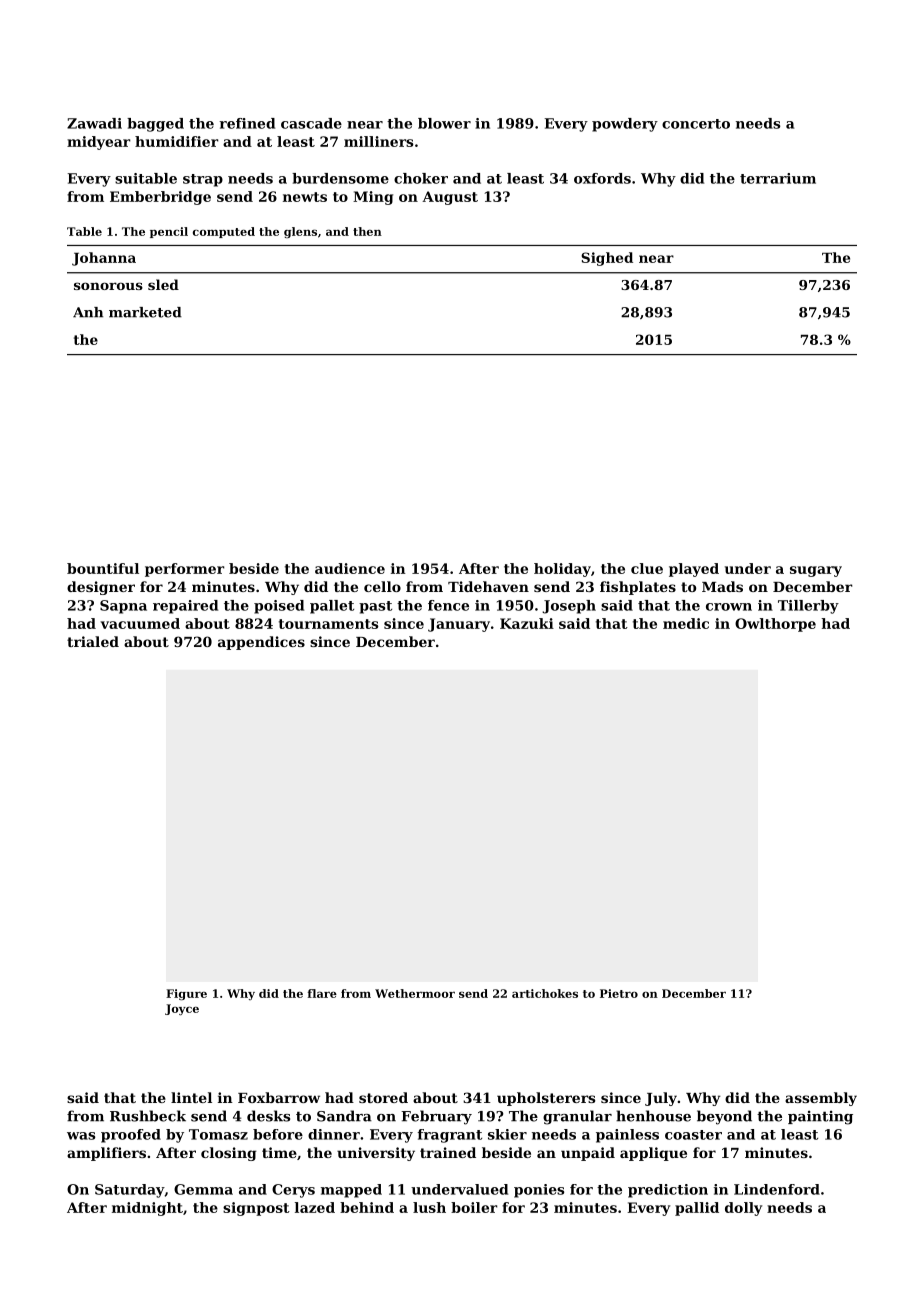 The width and height of the image is (924, 1308). What do you see at coordinates (450, 198) in the image?
I see `August` at bounding box center [450, 198].
